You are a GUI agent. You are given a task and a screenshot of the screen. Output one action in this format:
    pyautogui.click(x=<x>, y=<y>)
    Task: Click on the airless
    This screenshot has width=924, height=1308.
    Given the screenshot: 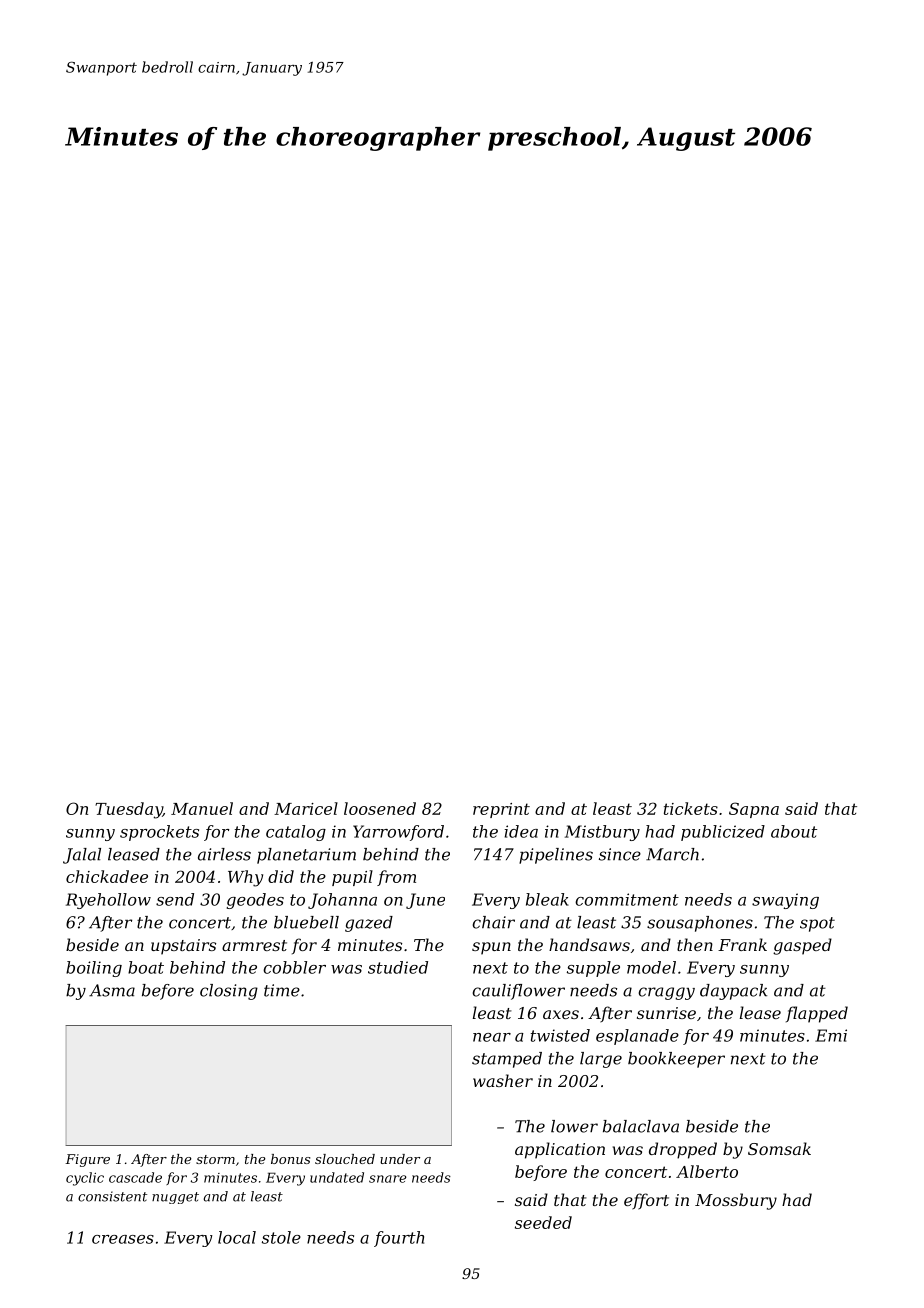 What is the action you would take?
    pyautogui.click(x=224, y=854)
